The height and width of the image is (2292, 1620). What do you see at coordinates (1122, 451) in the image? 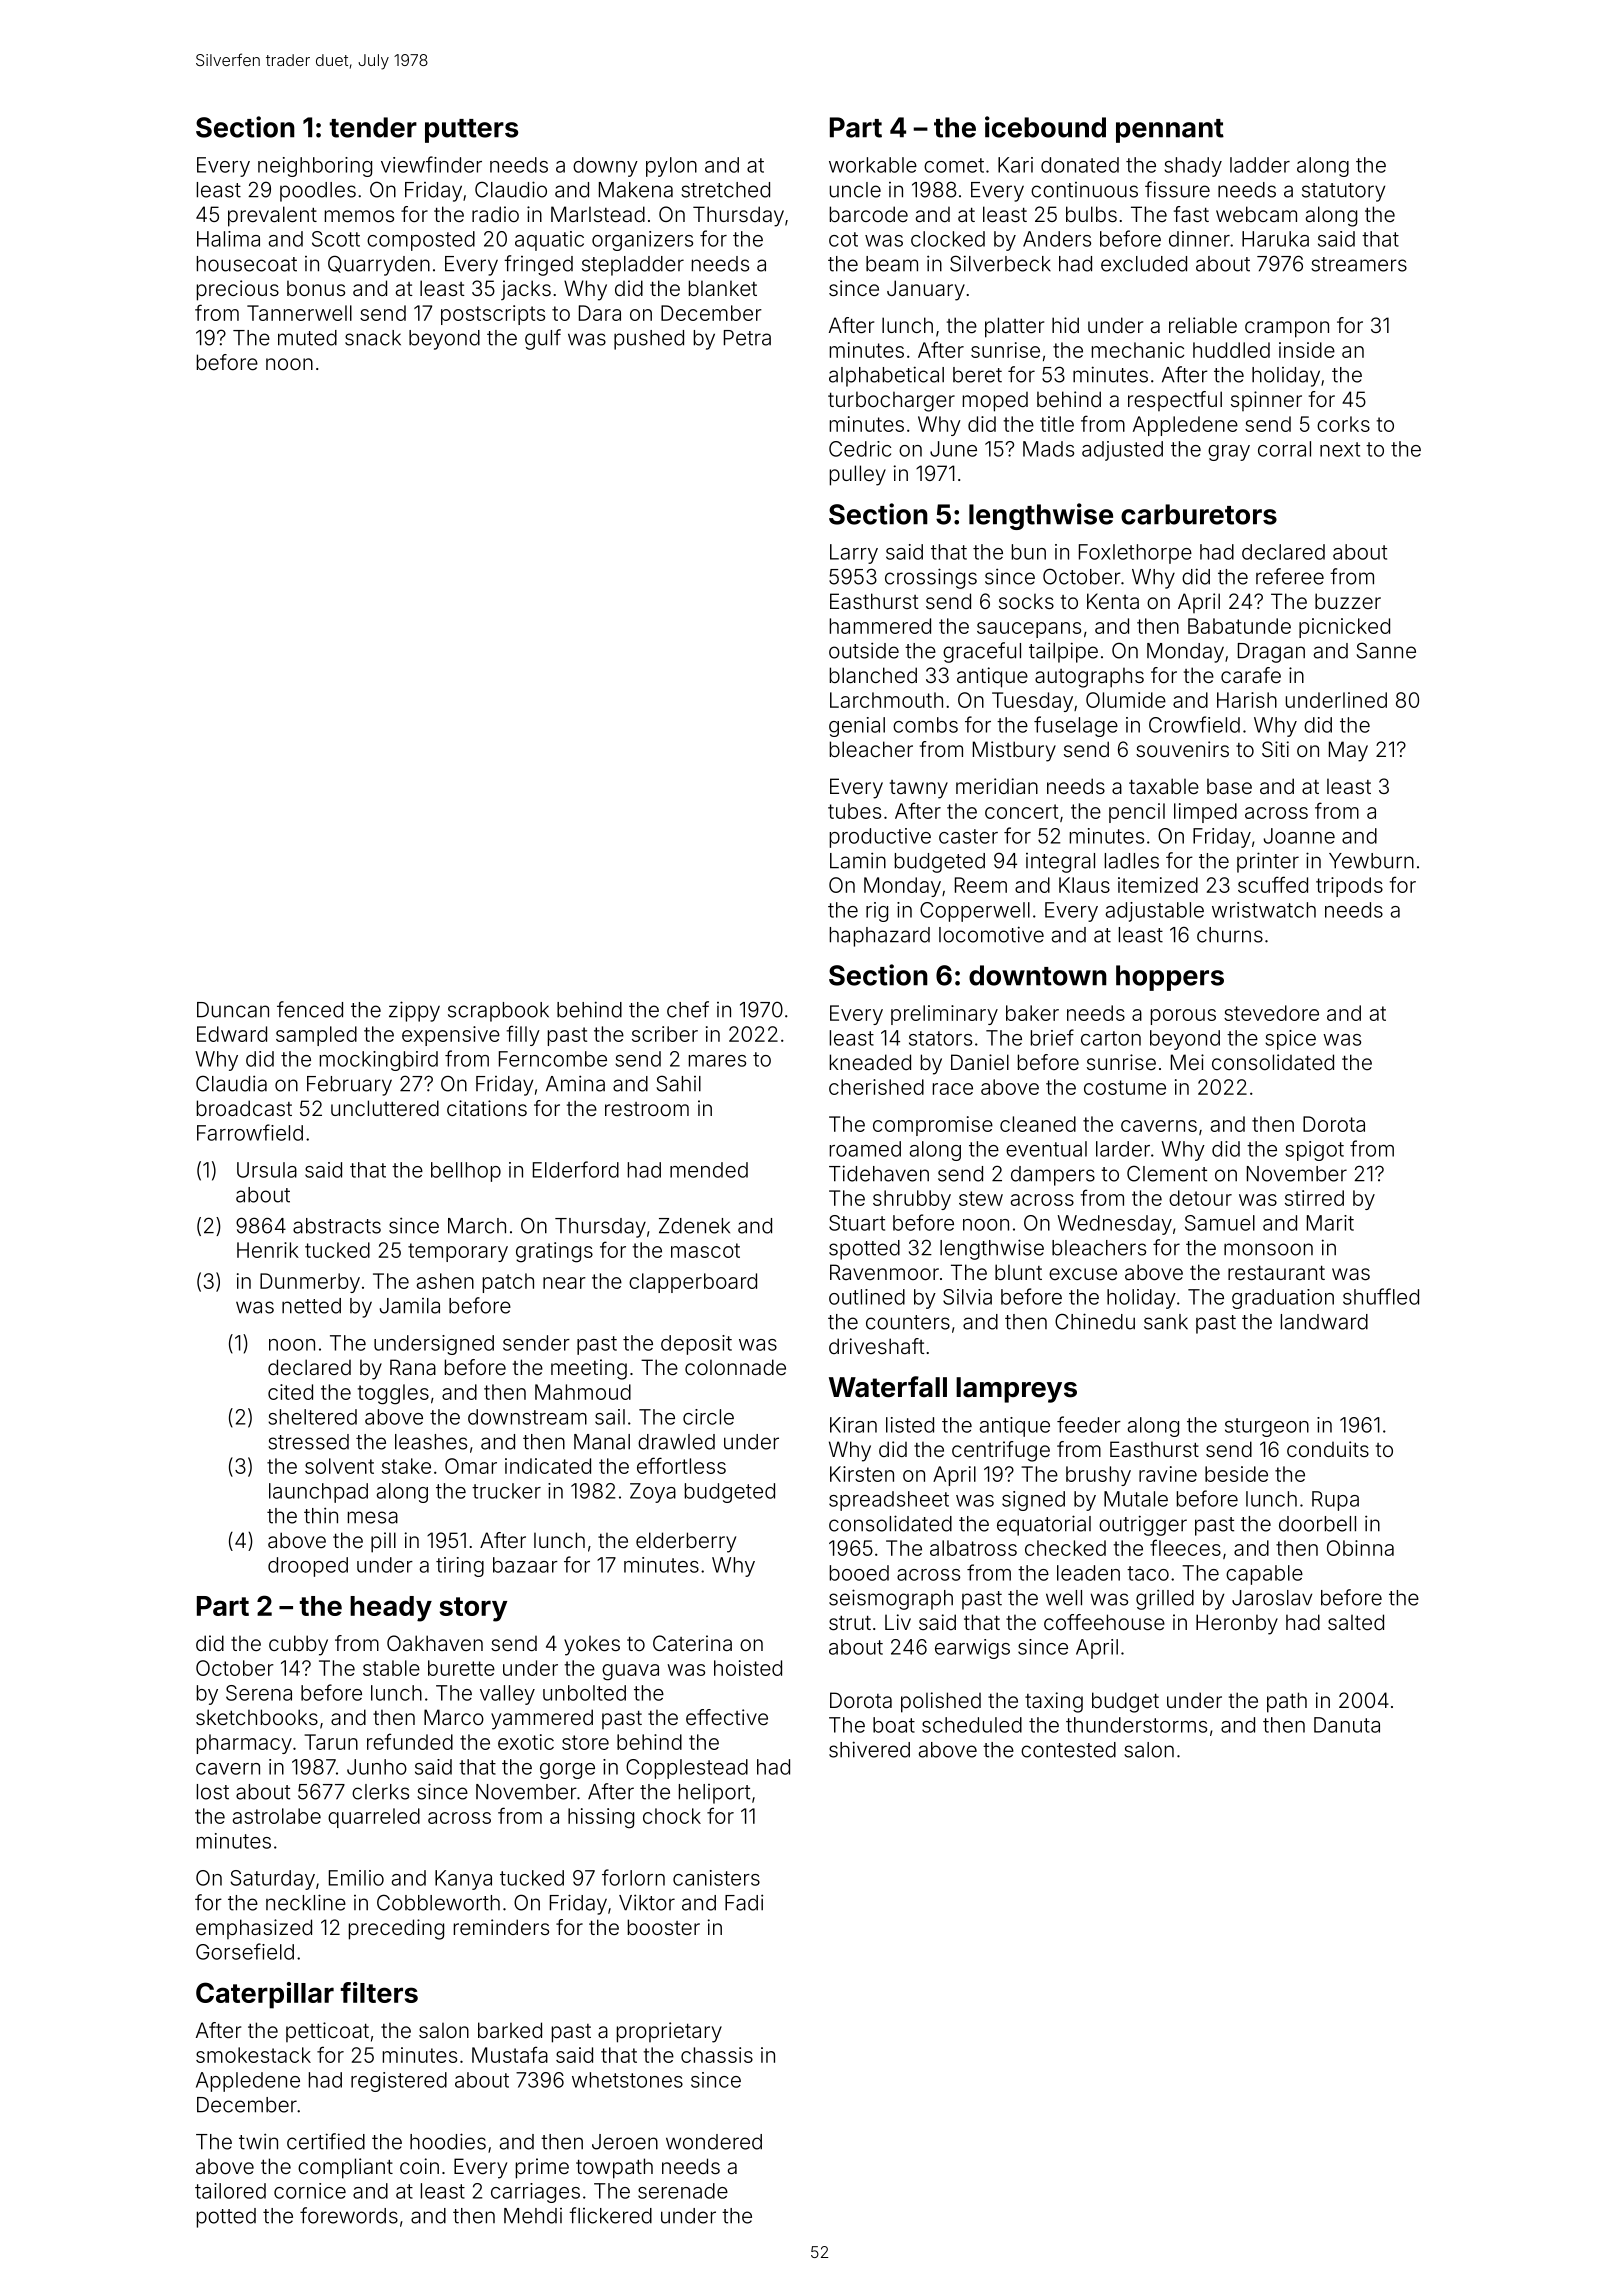
I see `adjusted` at bounding box center [1122, 451].
